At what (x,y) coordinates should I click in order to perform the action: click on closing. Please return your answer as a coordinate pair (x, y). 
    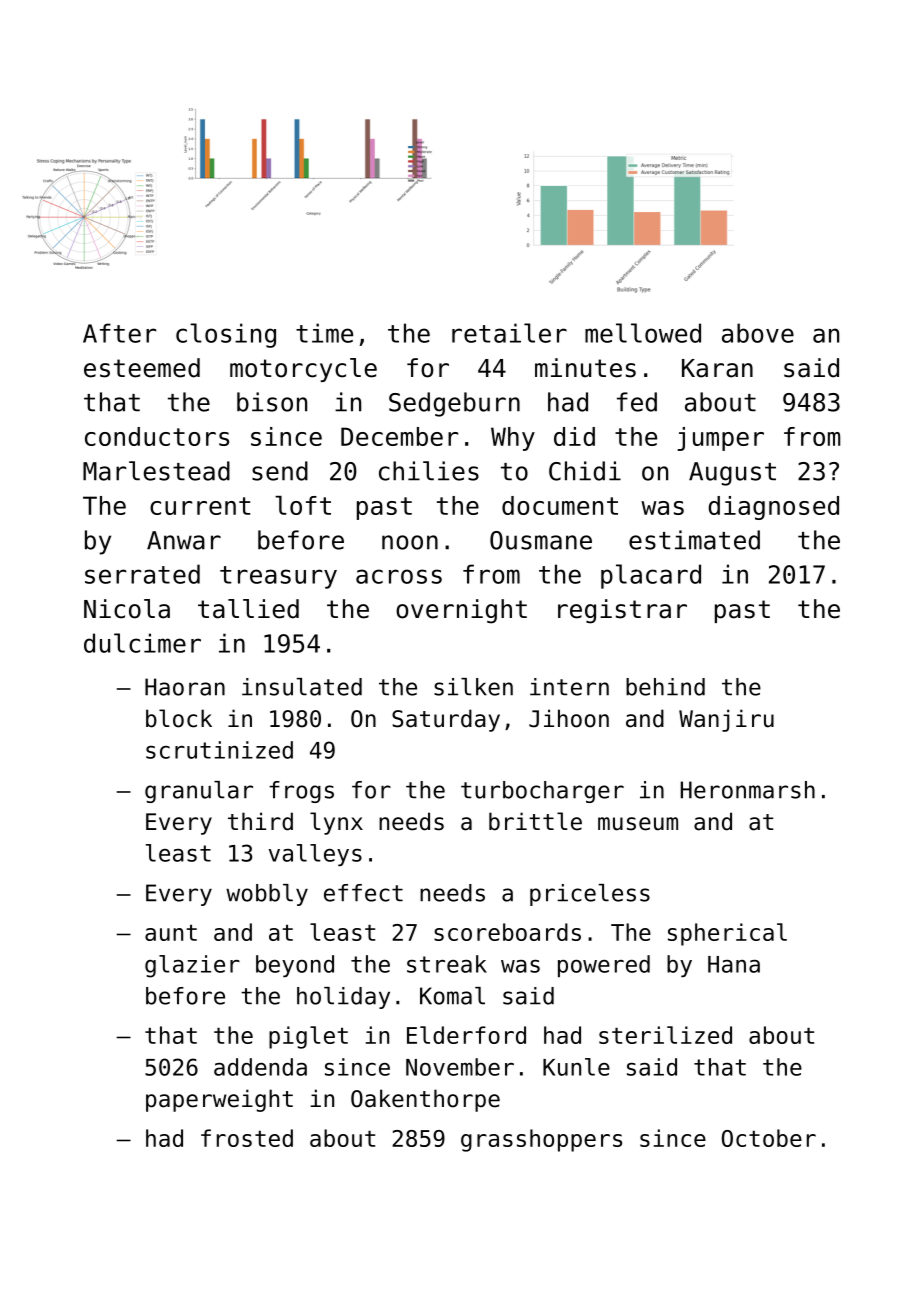
    Looking at the image, I should click on (226, 335).
